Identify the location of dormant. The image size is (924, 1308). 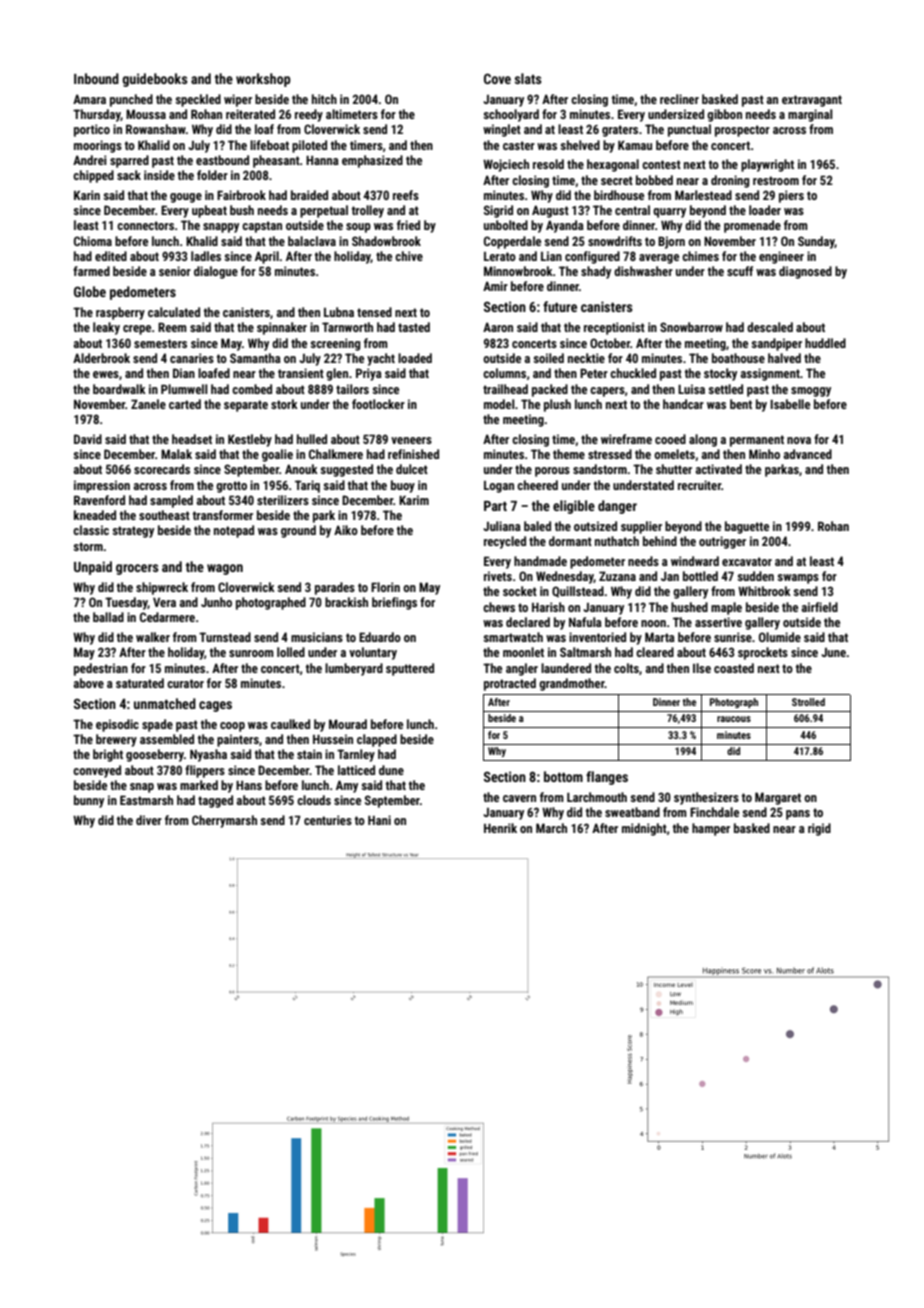
(570, 541).
